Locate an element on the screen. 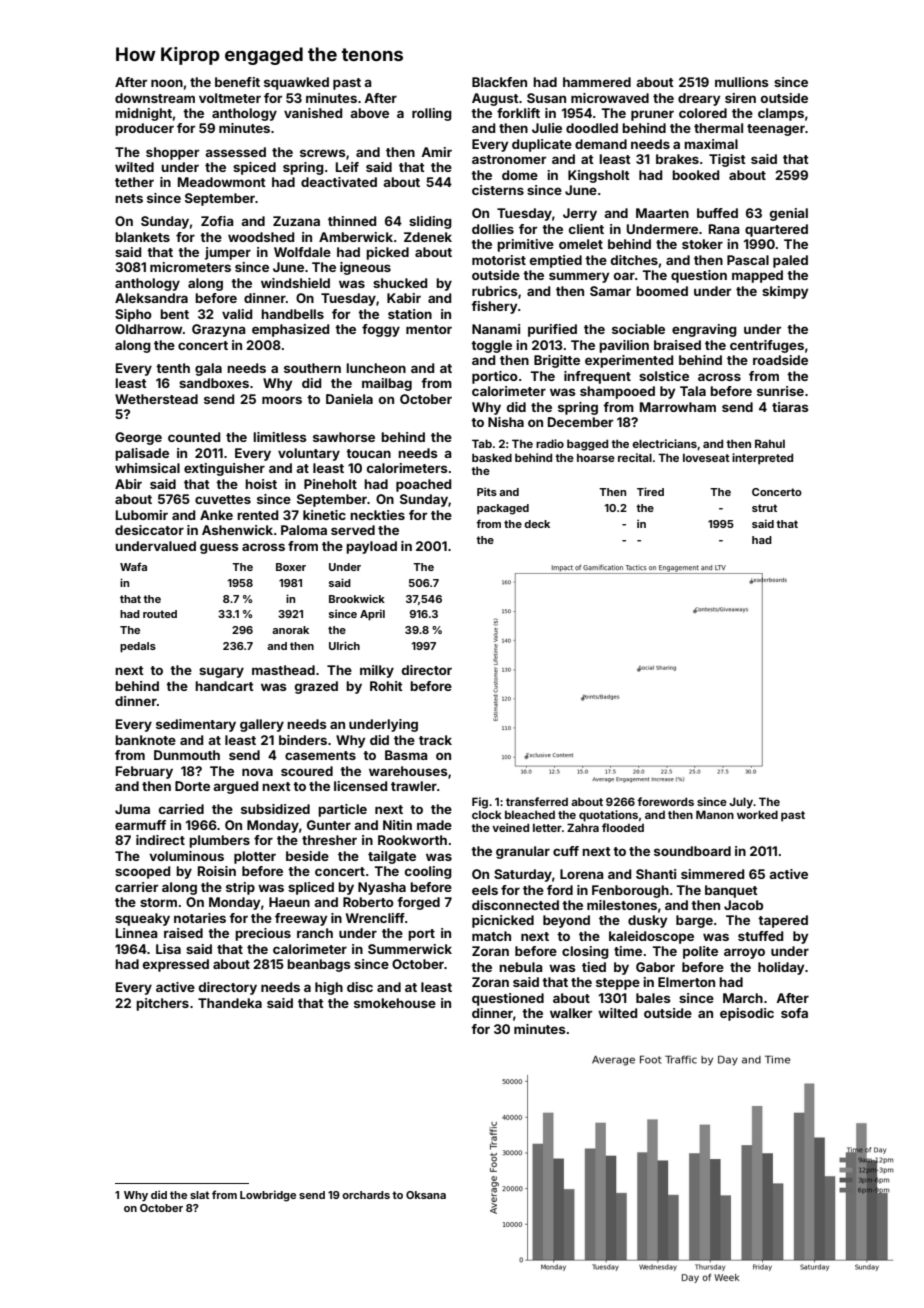 The width and height of the screenshot is (924, 1308). fishery is located at coordinates (494, 307).
